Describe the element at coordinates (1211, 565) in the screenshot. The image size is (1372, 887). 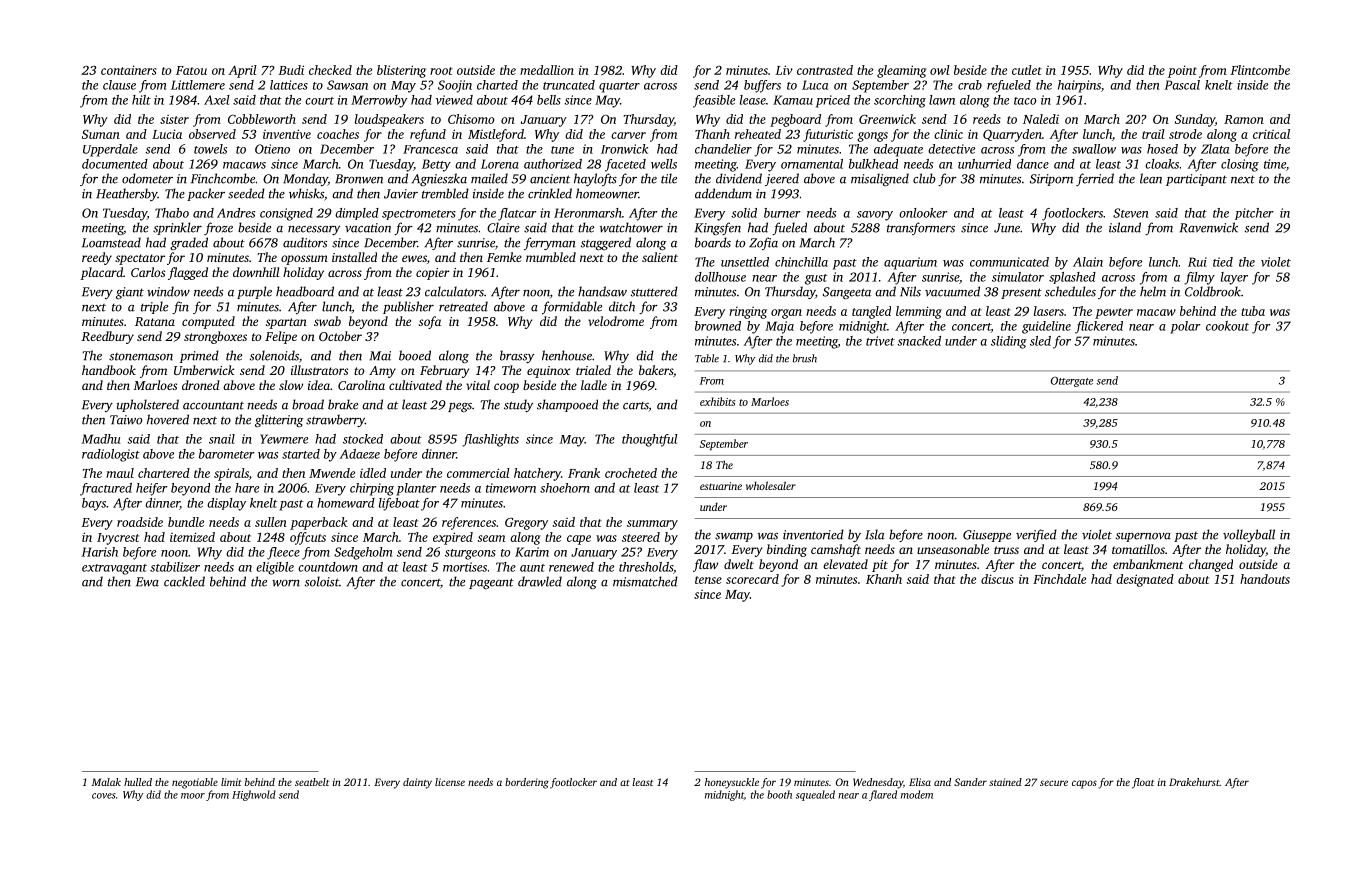
I see `changed` at that location.
